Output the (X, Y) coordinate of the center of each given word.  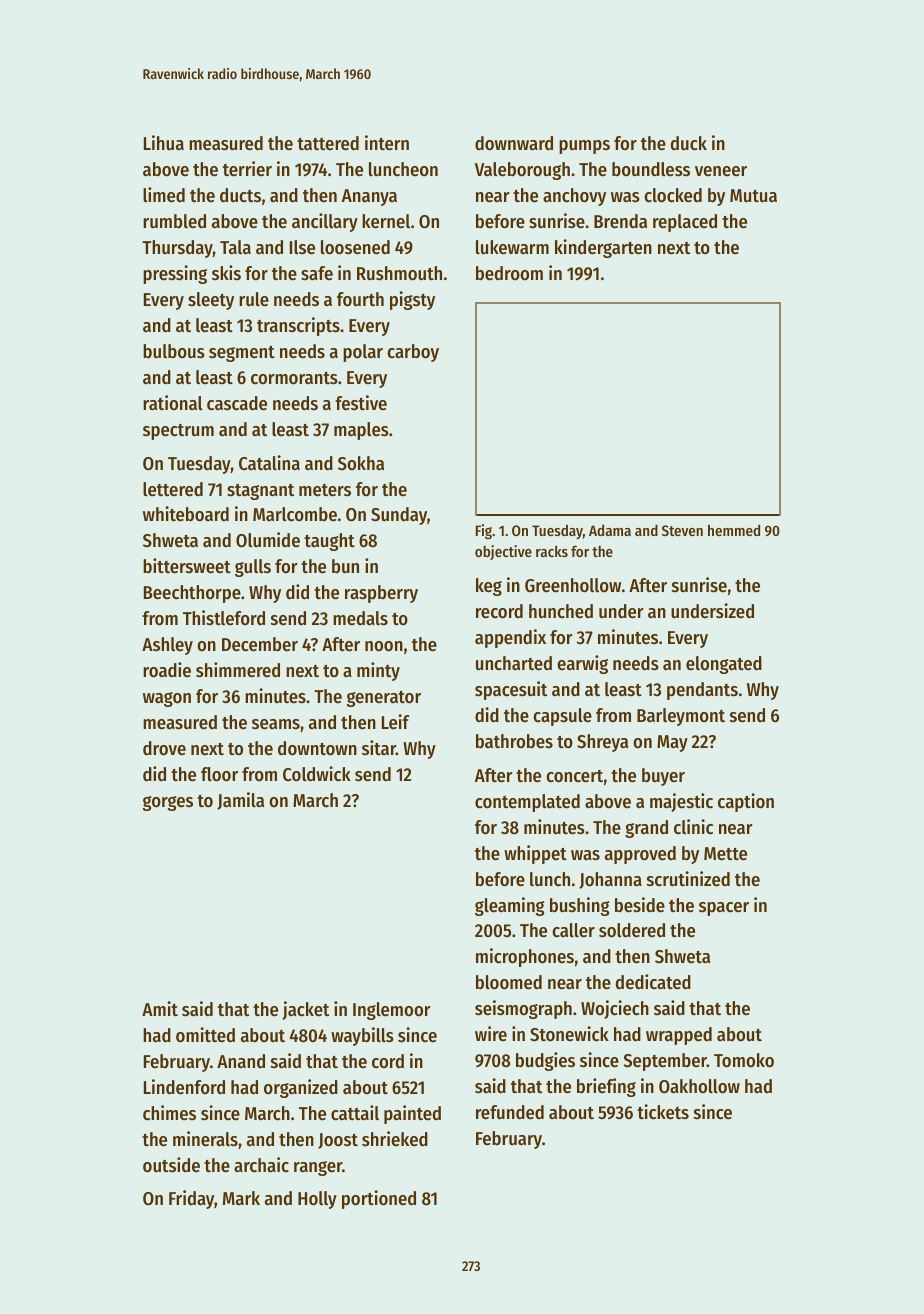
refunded (510, 1112)
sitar (379, 747)
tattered (328, 143)
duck (689, 143)
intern (387, 143)
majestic (681, 802)
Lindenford (184, 1087)
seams (276, 724)
